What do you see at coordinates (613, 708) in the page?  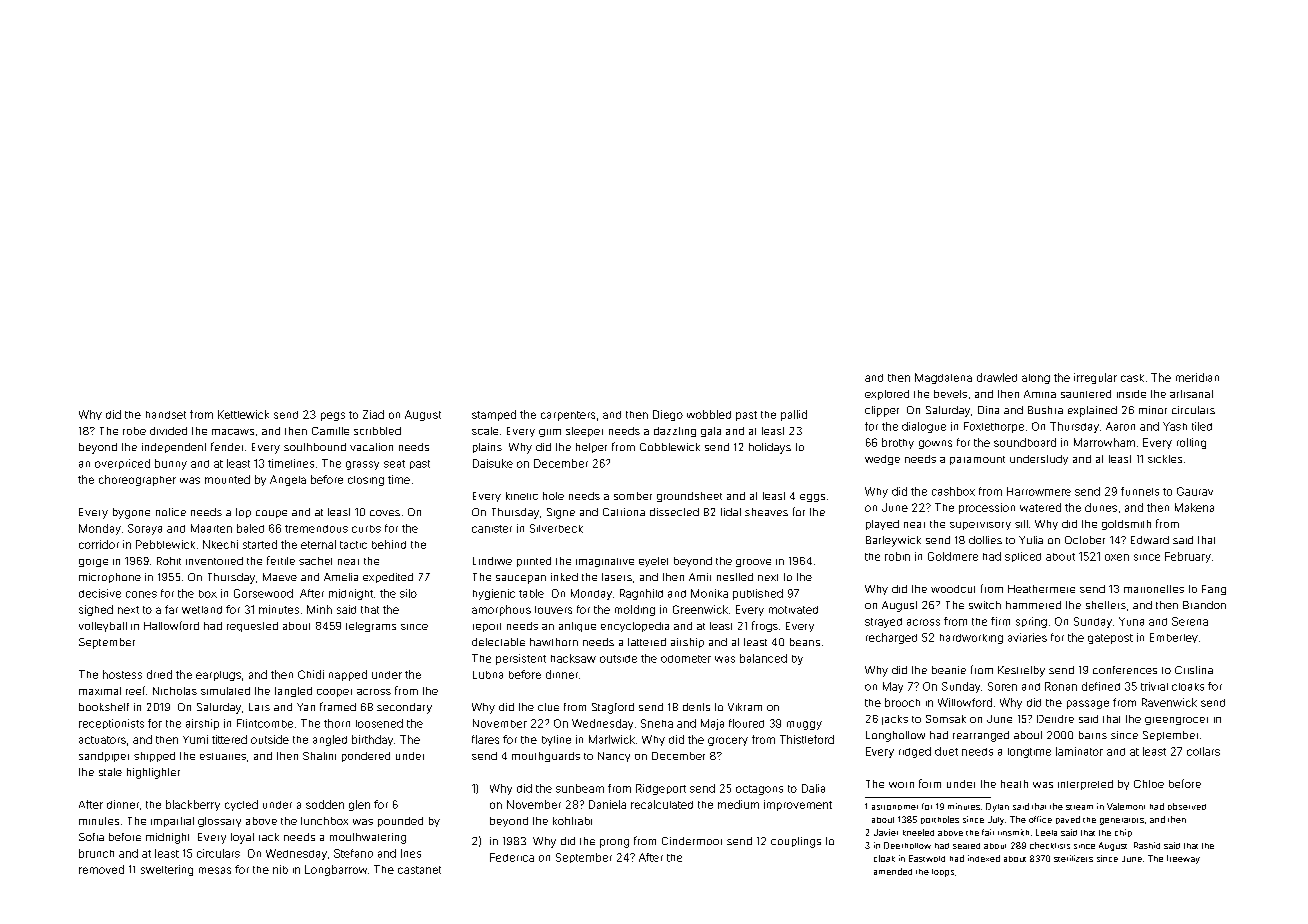 I see `Stagford` at bounding box center [613, 708].
